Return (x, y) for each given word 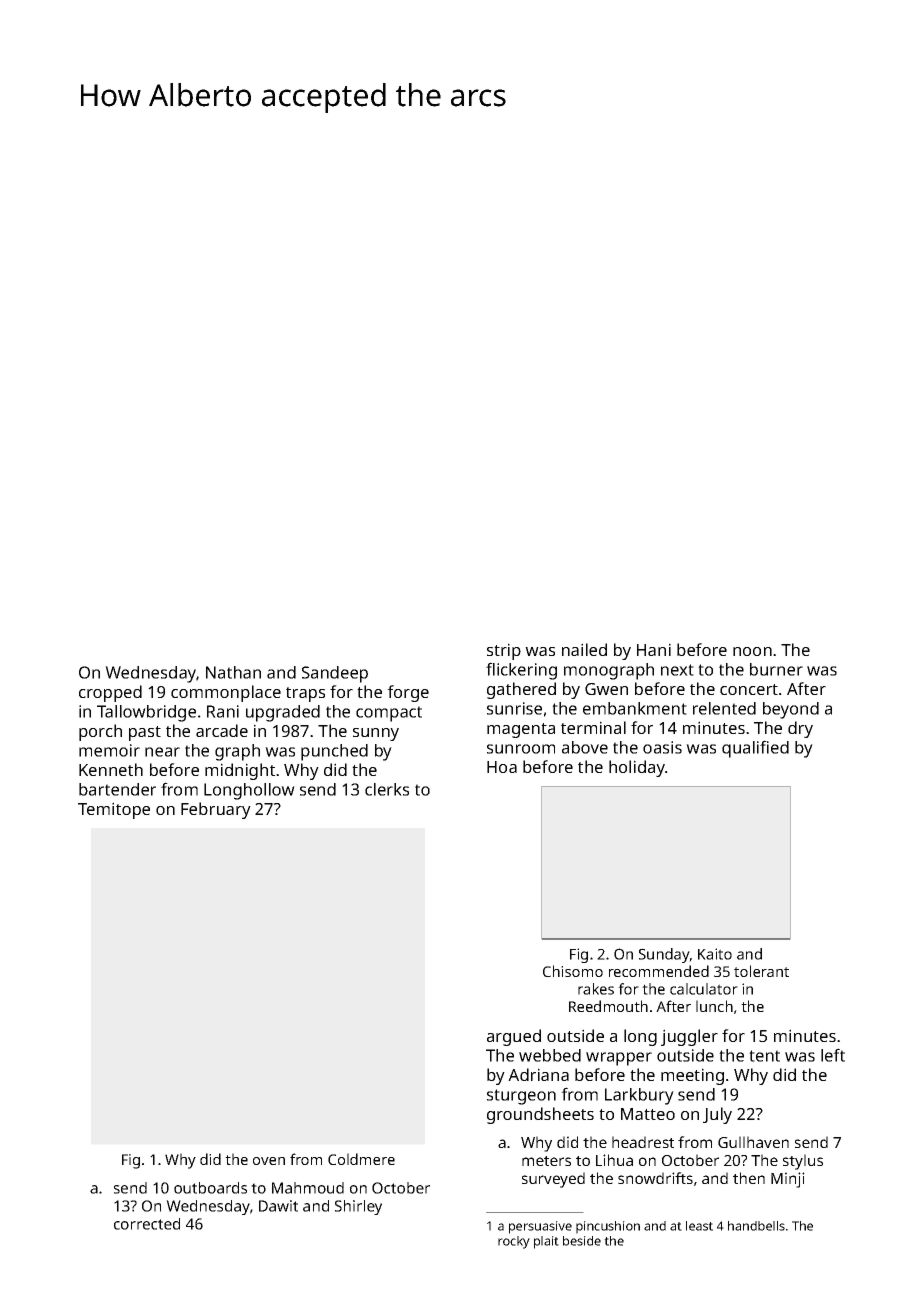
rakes (596, 989)
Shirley (358, 1207)
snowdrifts (655, 1178)
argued (514, 1037)
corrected (147, 1224)
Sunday (664, 955)
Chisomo (573, 971)
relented (724, 708)
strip (504, 651)
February (216, 810)
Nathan (233, 672)
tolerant (761, 971)
